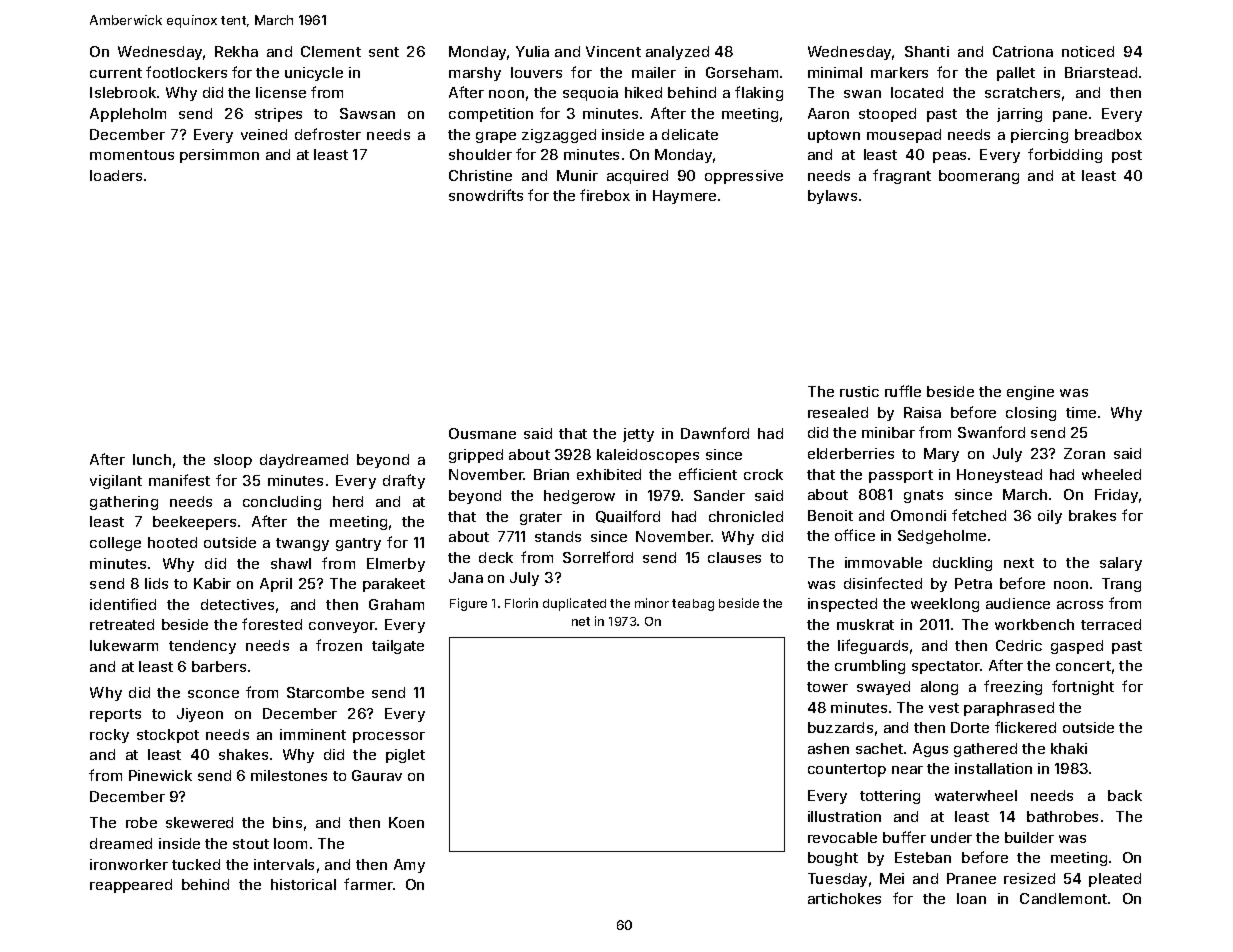  What do you see at coordinates (746, 516) in the document?
I see `chronicled` at bounding box center [746, 516].
